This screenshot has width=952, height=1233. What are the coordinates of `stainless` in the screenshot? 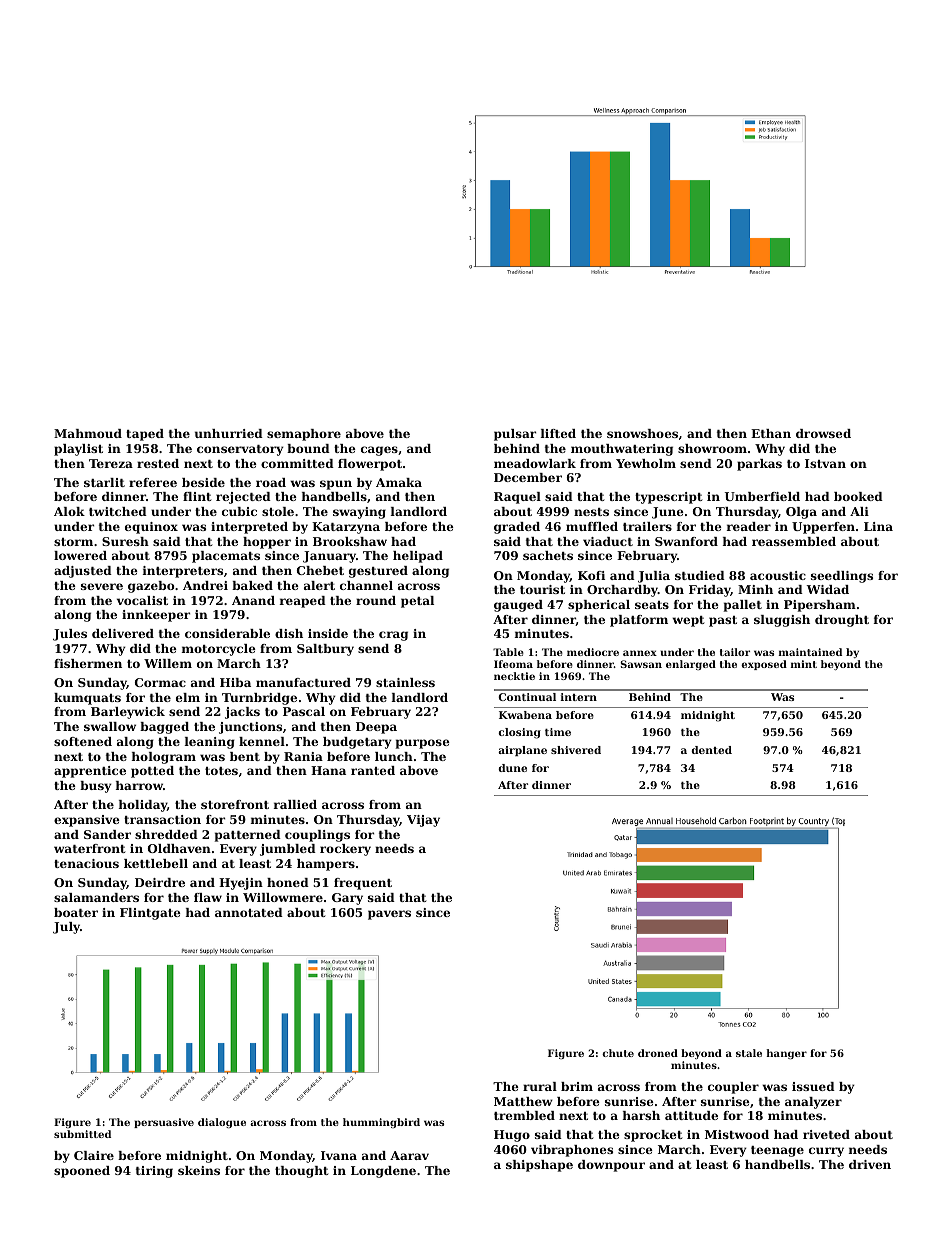 It's located at (405, 682).
